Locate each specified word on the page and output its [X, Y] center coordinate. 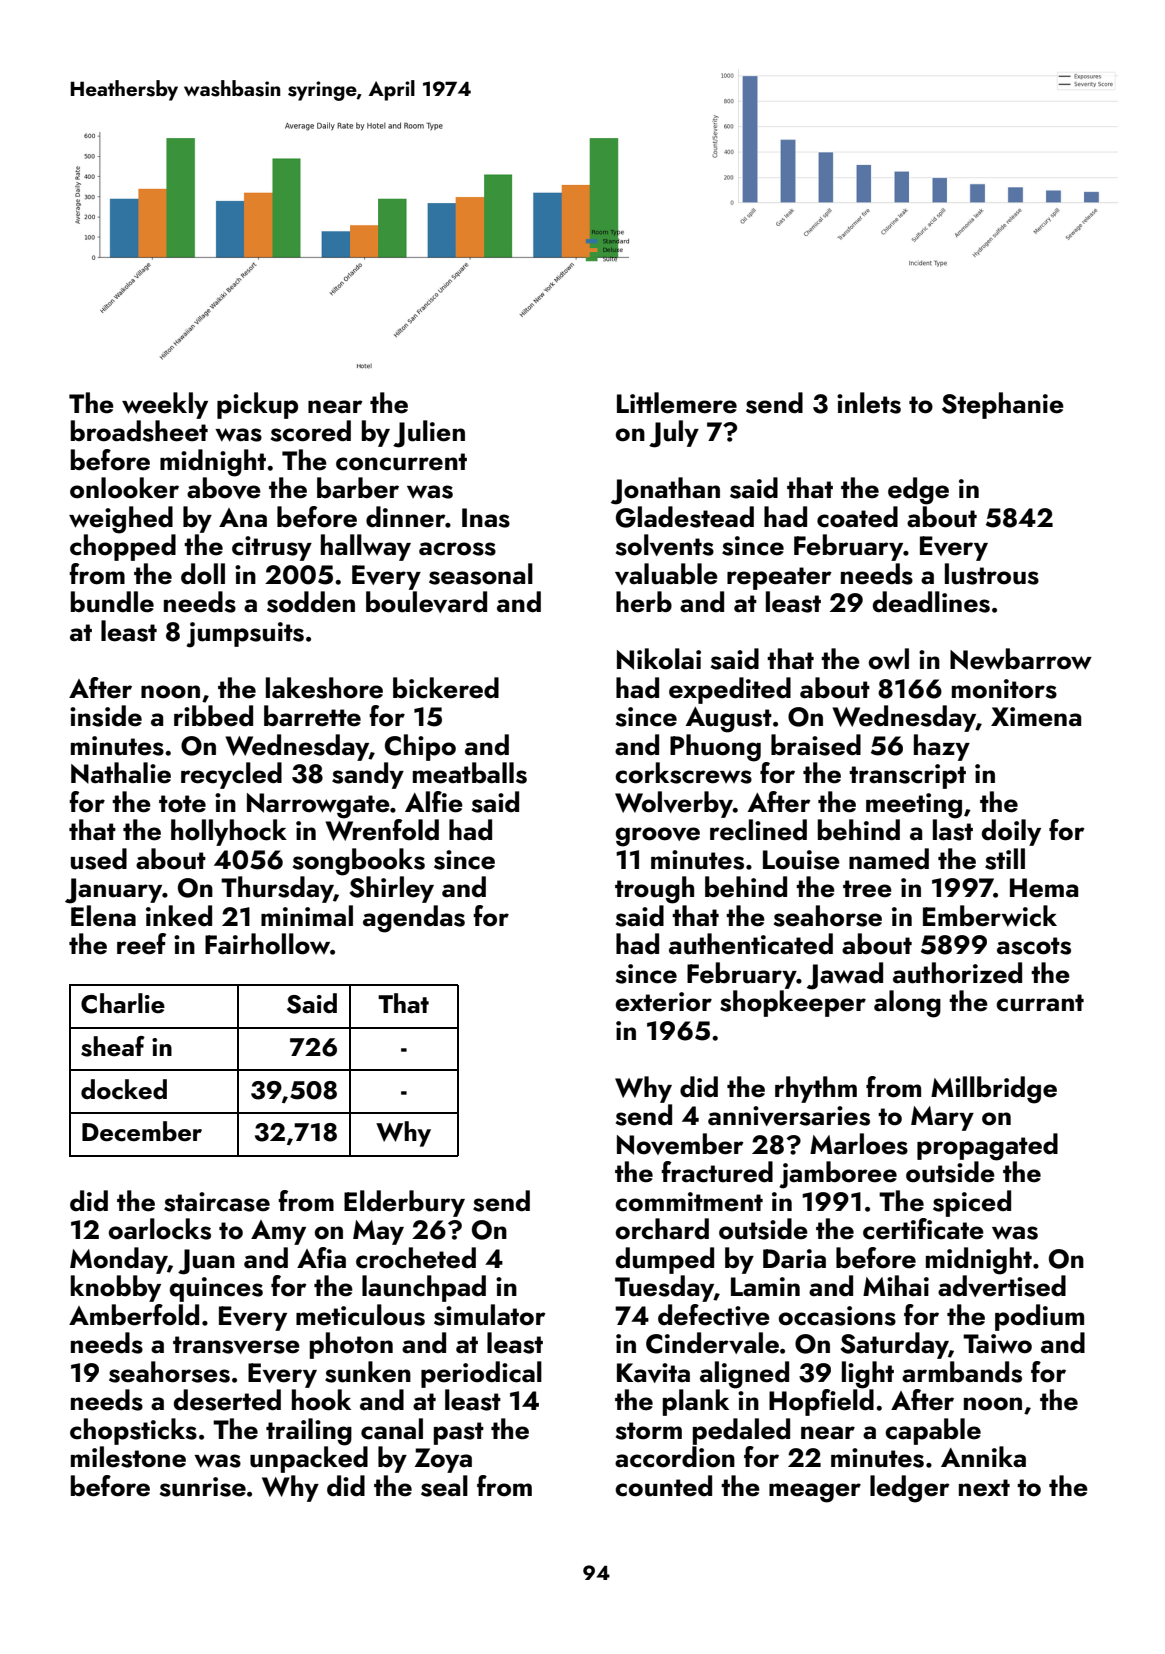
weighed [121, 520]
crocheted [416, 1258]
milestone [128, 1457]
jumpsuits [245, 635]
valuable [666, 574]
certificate [923, 1229]
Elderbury [404, 1203]
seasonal [481, 574]
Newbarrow [1021, 659]
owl [889, 659]
